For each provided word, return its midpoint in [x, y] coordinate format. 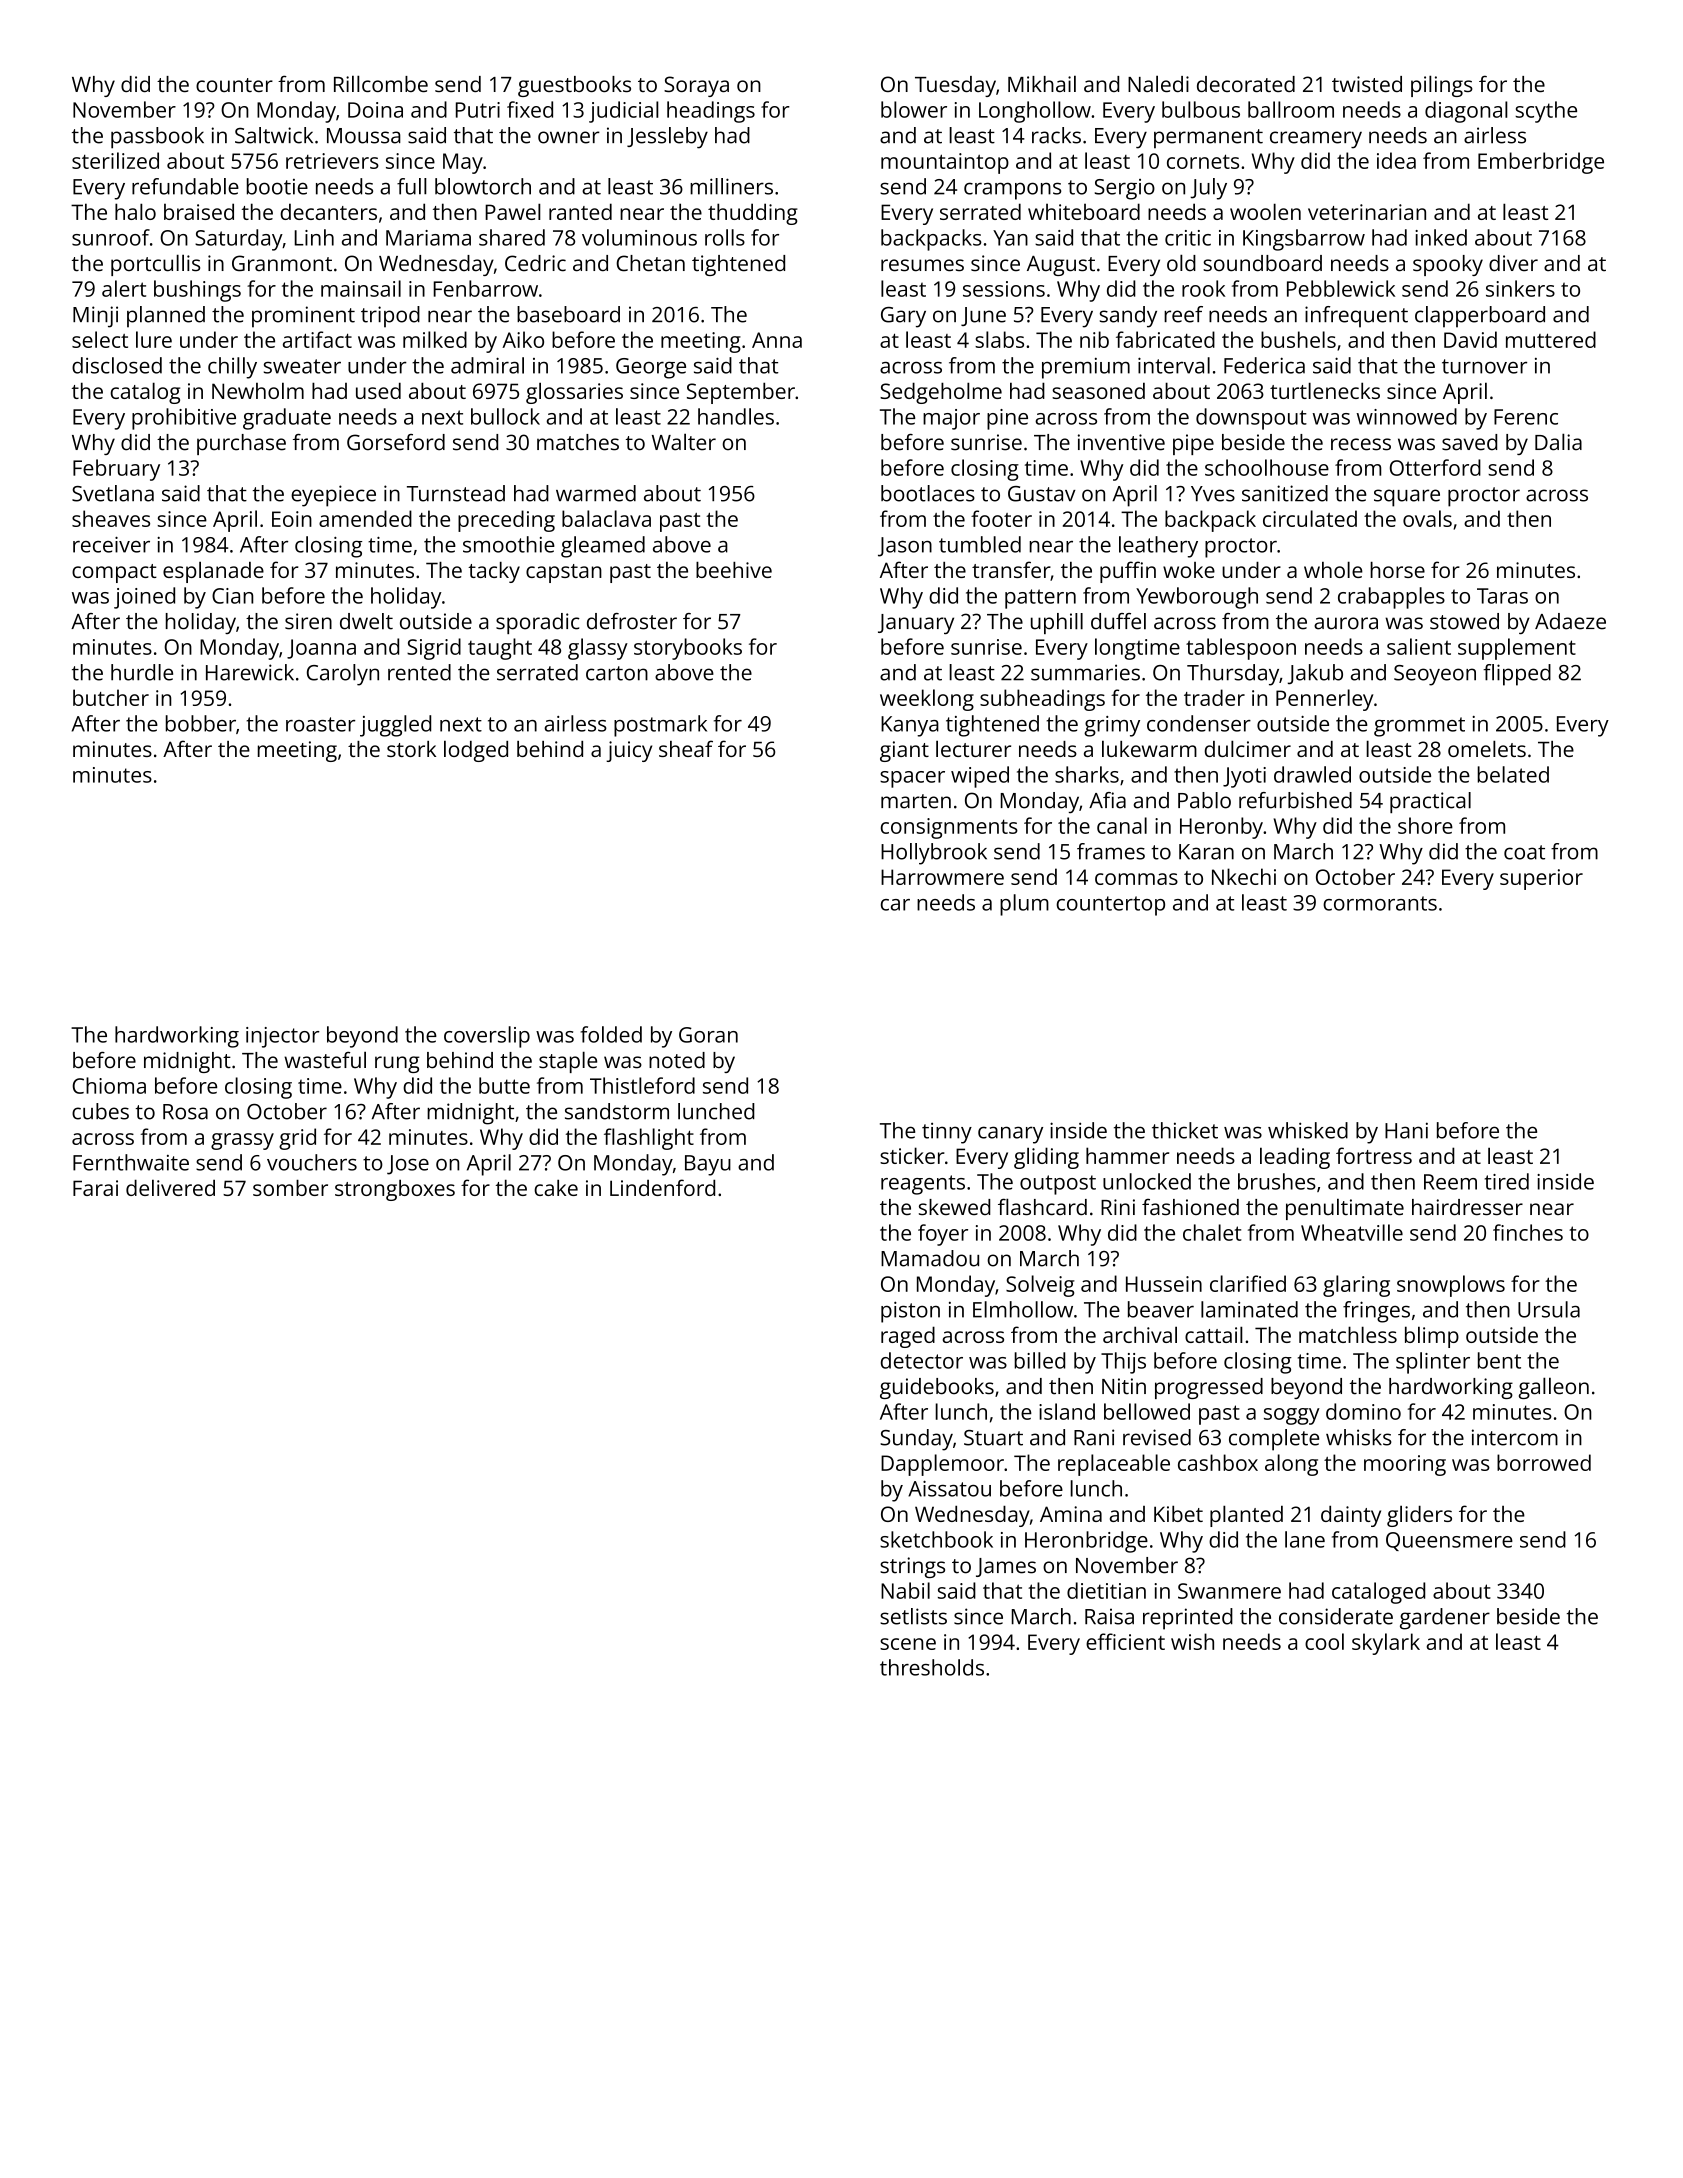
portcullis [155, 265]
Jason [905, 547]
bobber [201, 723]
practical [1430, 802]
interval [1174, 365]
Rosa [185, 1112]
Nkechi [1244, 876]
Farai [95, 1188]
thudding [753, 214]
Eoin [292, 519]
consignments [949, 828]
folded [611, 1034]
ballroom [1291, 109]
